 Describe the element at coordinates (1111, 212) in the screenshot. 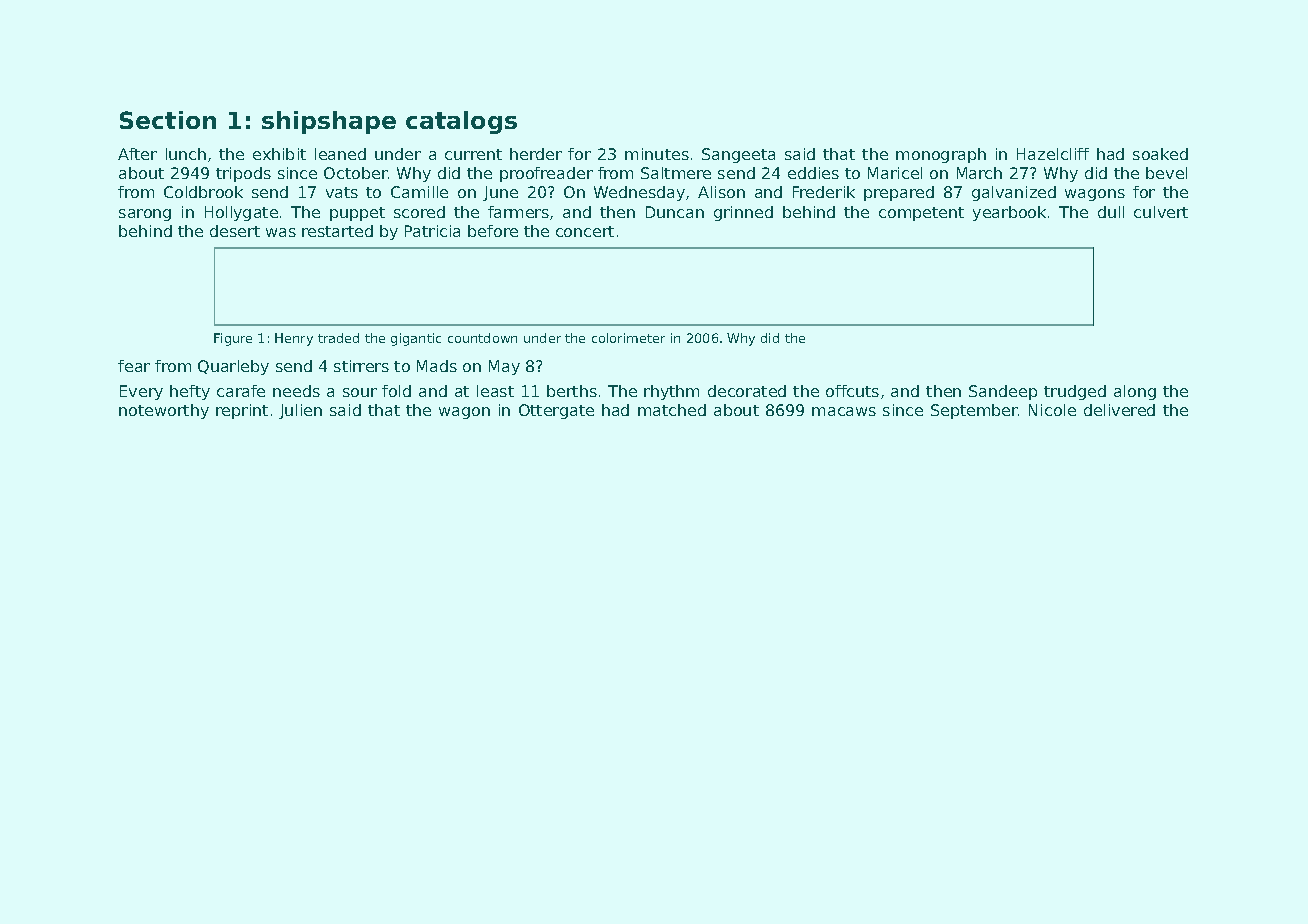

I see `dull` at that location.
